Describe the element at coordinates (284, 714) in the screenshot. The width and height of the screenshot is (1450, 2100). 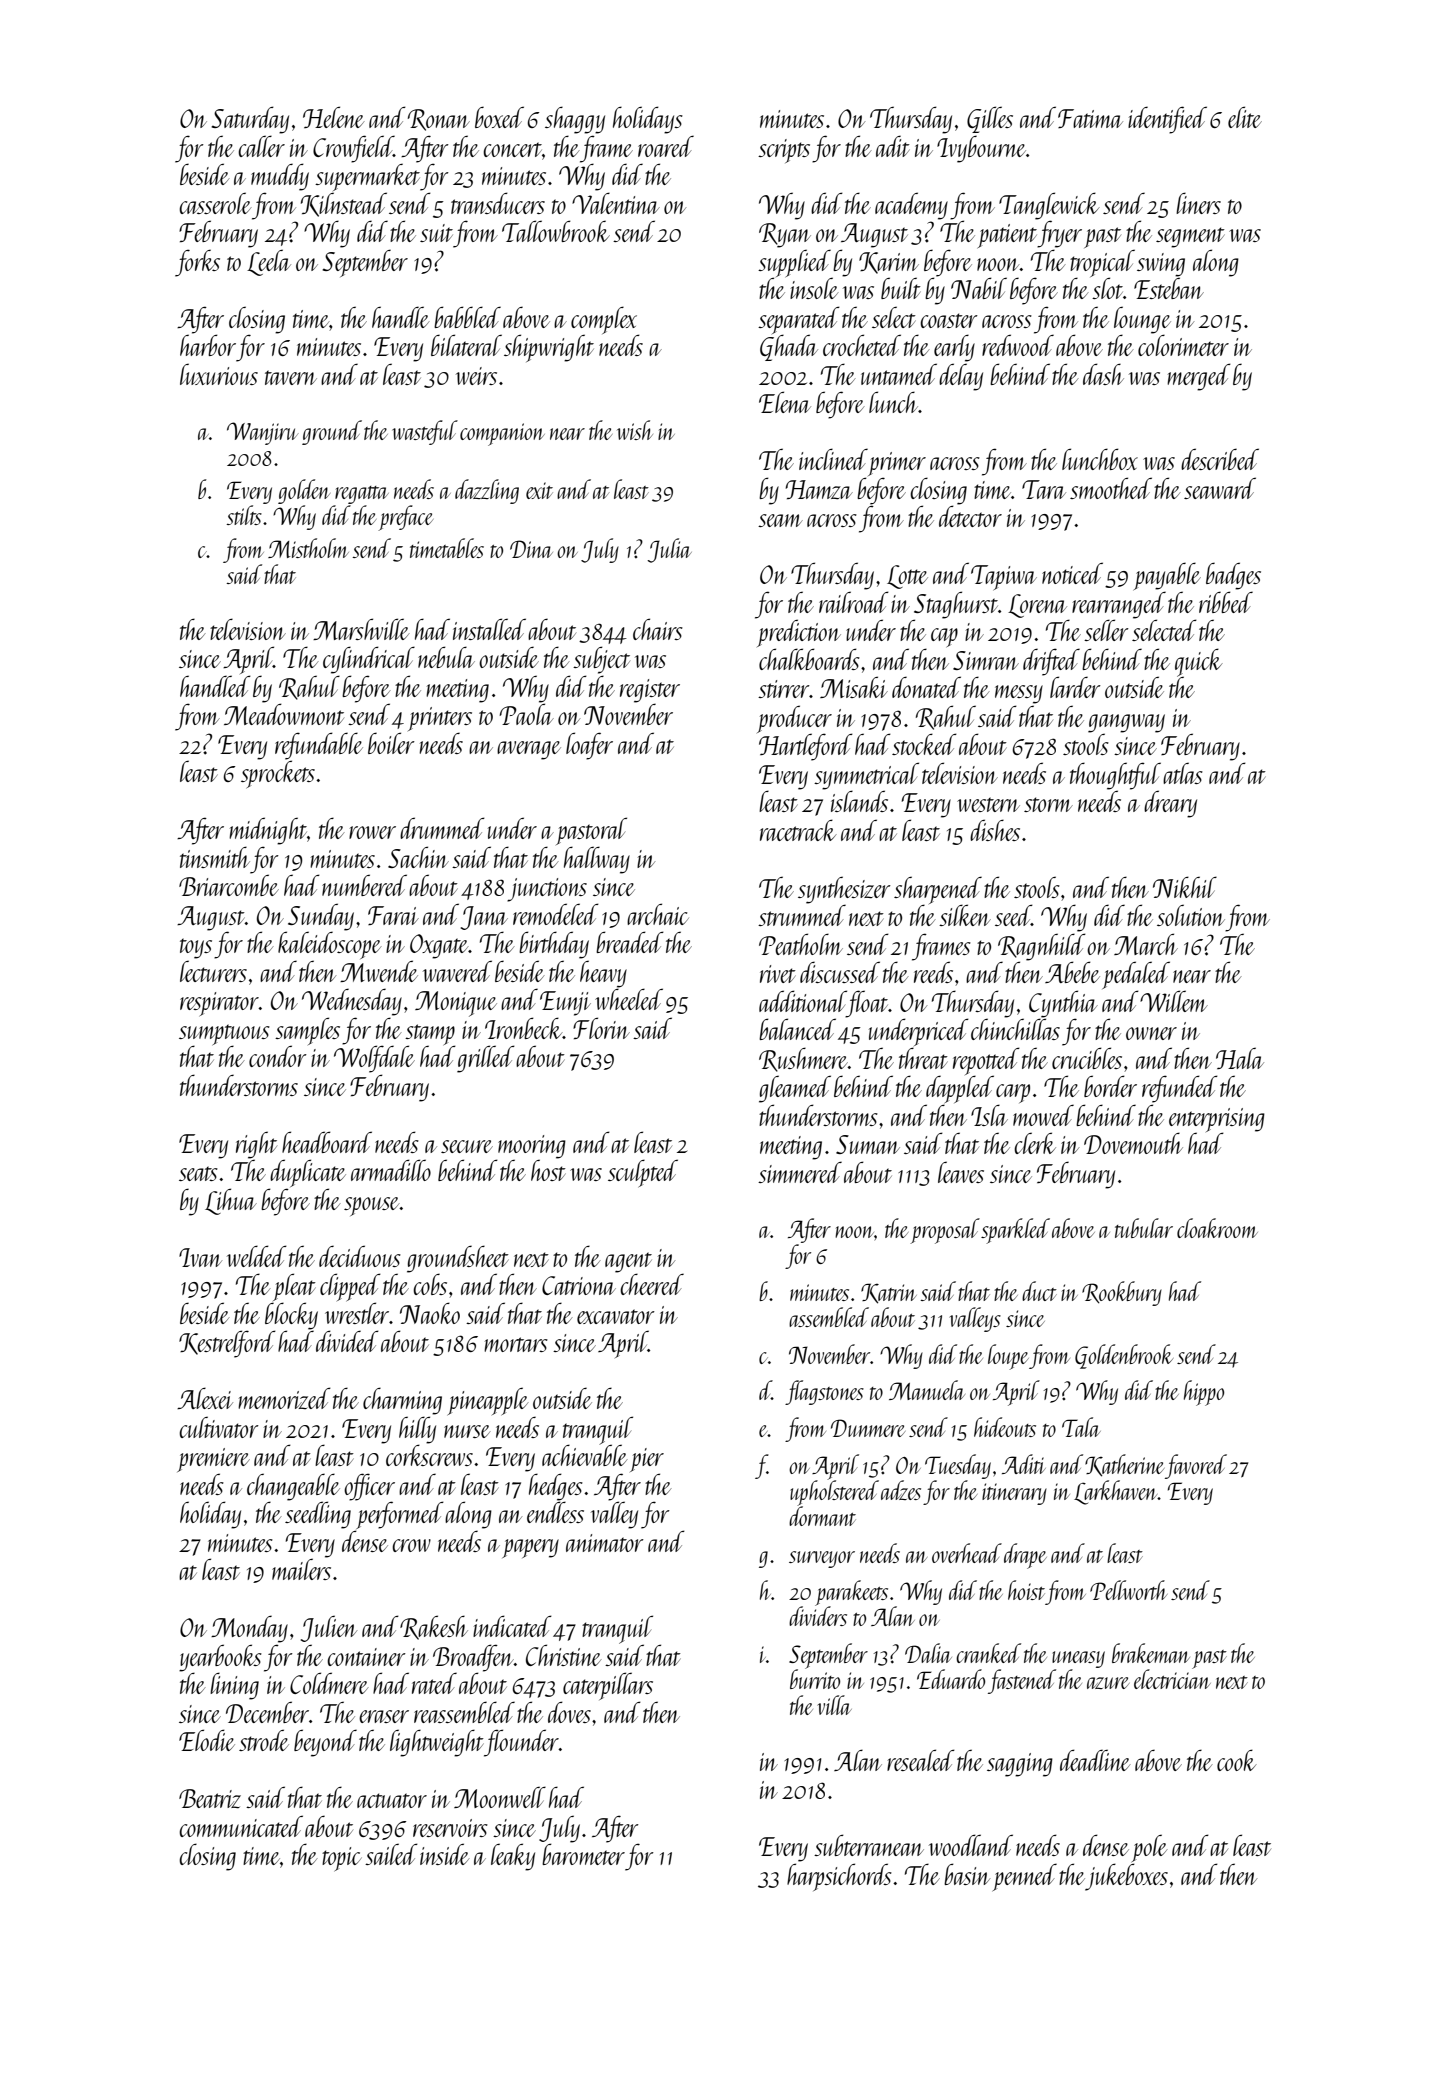
I see `Meadowmont` at that location.
